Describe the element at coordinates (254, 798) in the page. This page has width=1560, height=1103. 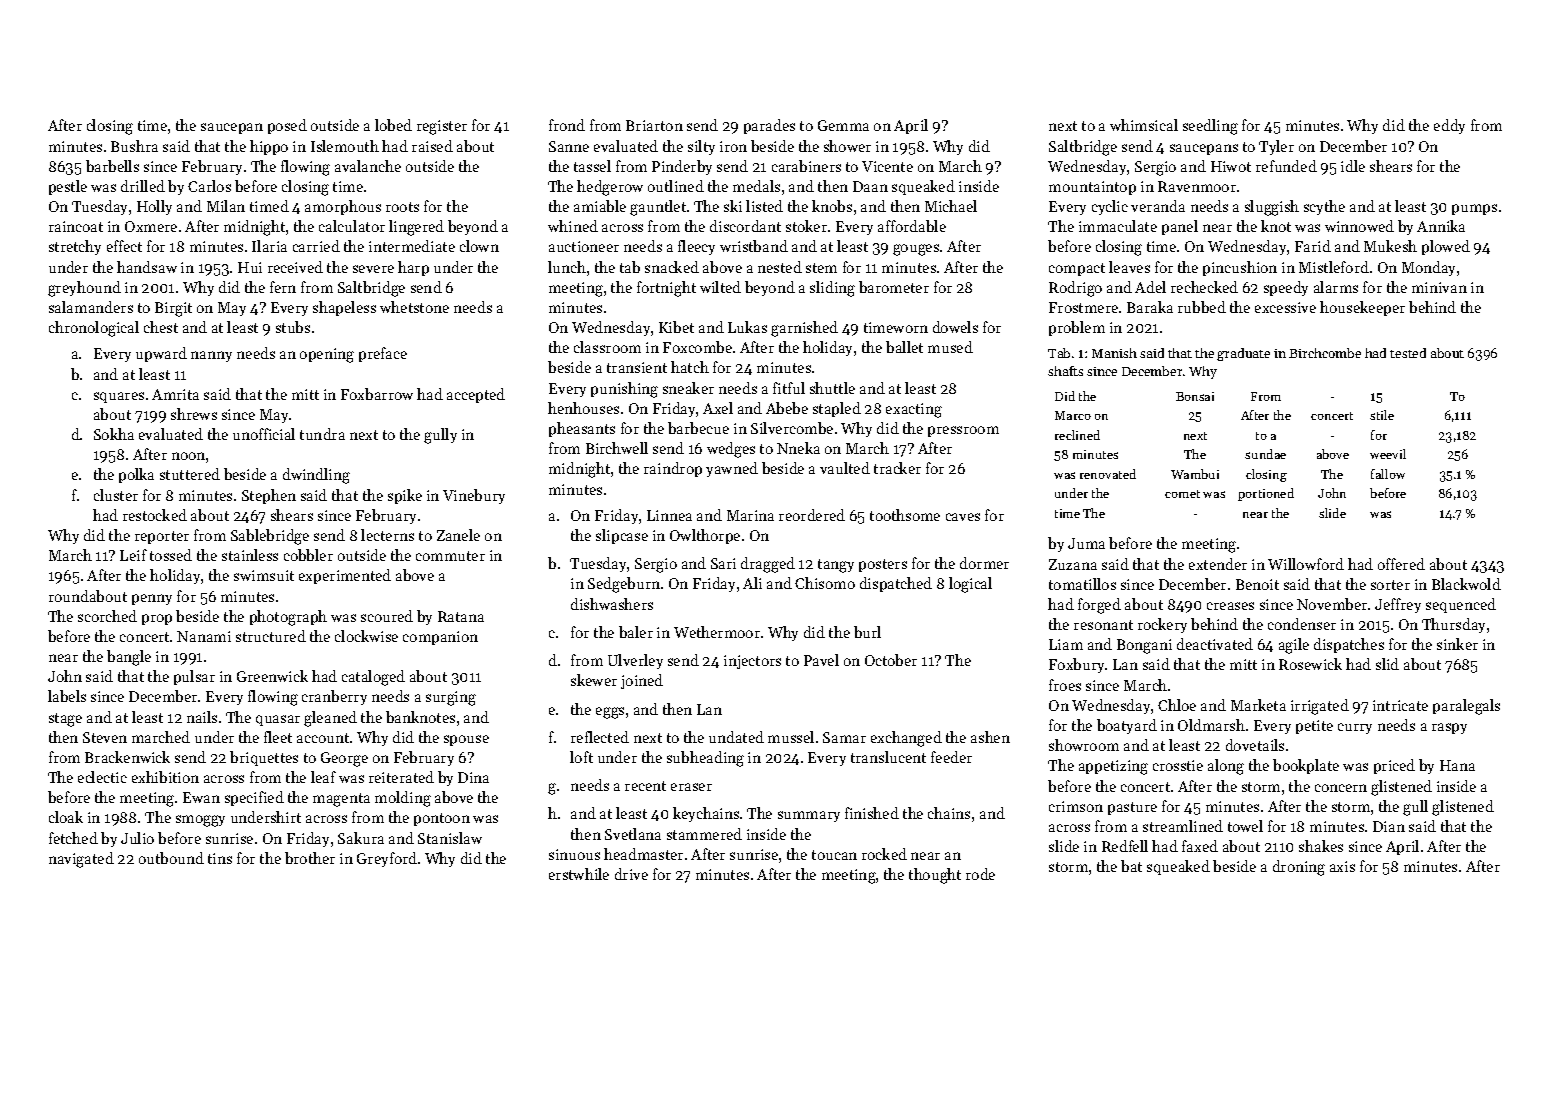
I see `specified` at that location.
